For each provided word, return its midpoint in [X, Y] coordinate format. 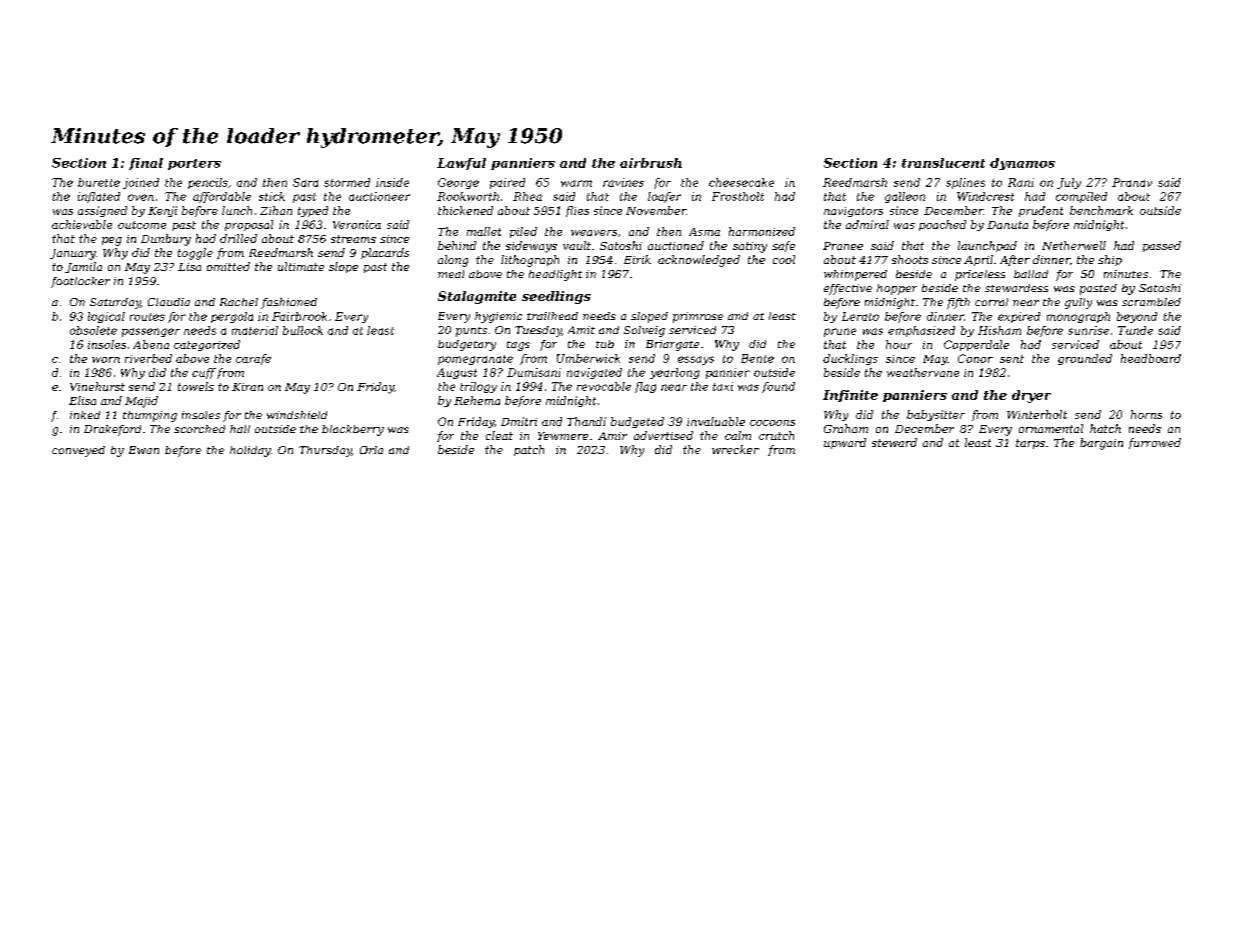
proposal [249, 225]
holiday [250, 451]
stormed [347, 182]
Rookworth [468, 196]
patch [529, 450]
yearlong [675, 373]
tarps [1030, 444]
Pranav [1132, 182]
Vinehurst [97, 386]
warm [576, 183]
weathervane [923, 372]
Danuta [1007, 225]
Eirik [637, 259]
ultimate [301, 266]
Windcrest [985, 196]
